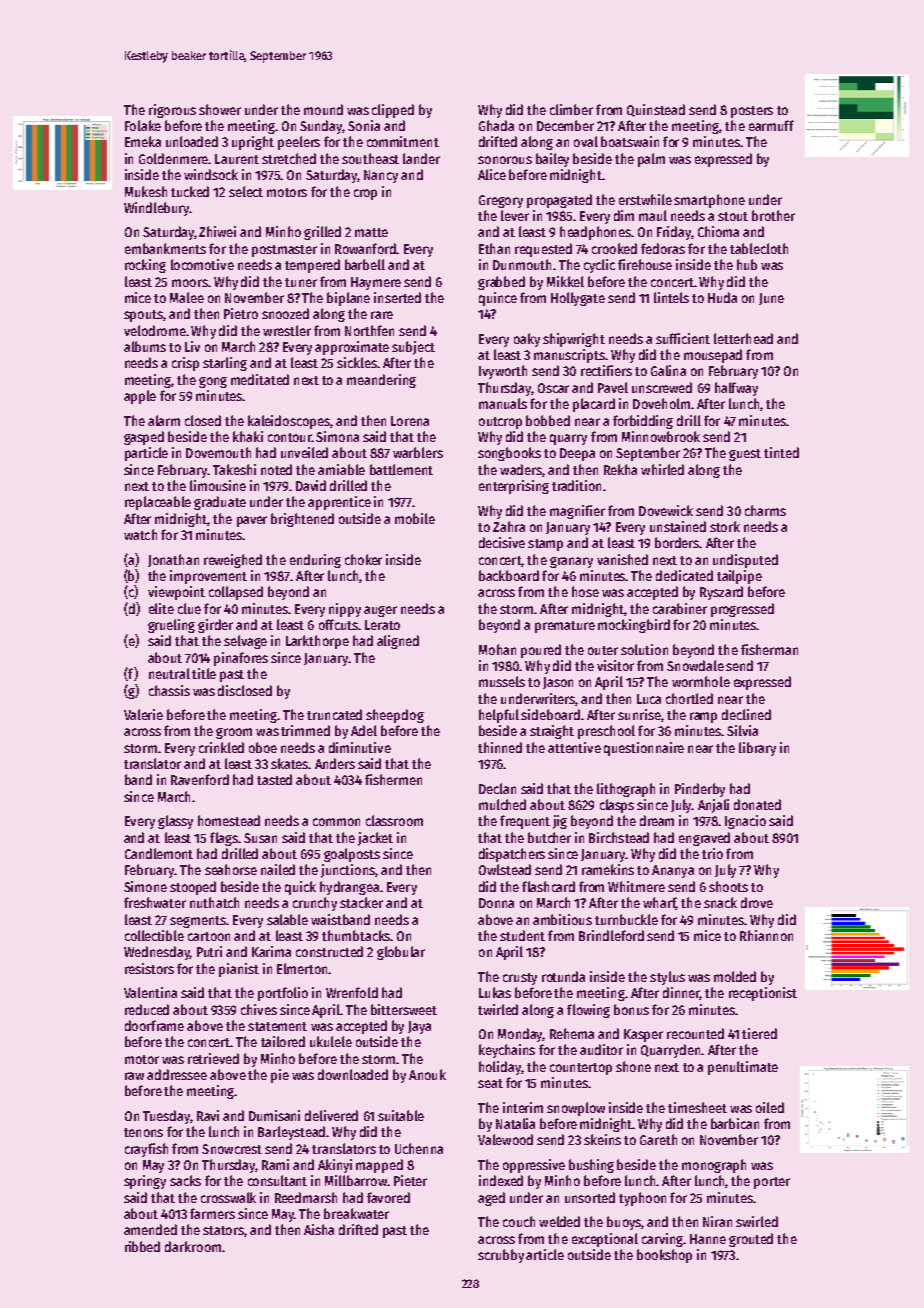 Image resolution: width=924 pixels, height=1308 pixels. I want to click on brother, so click(773, 215).
